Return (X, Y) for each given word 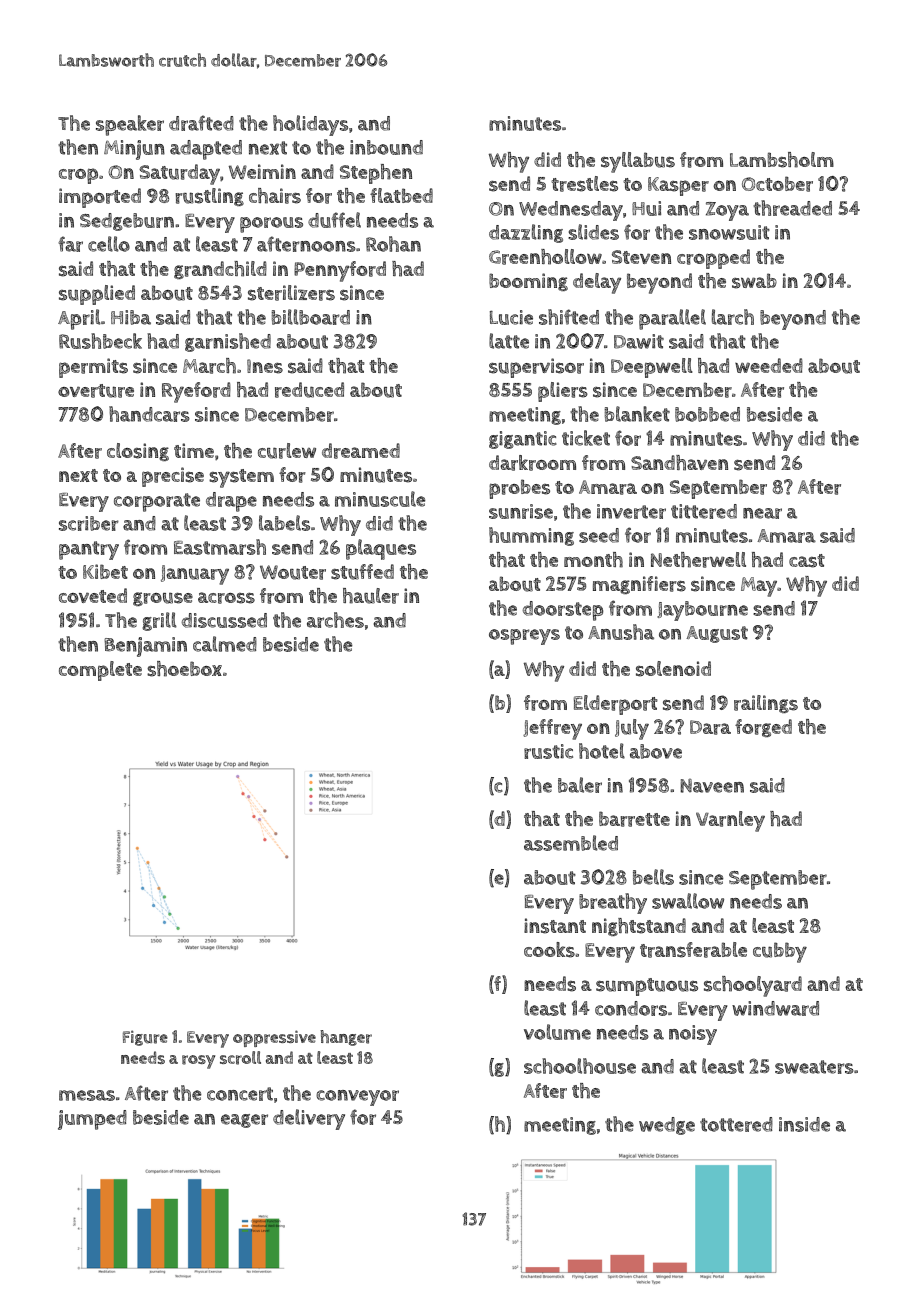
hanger (346, 1038)
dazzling (526, 233)
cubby (780, 952)
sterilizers (291, 293)
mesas (87, 1095)
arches (335, 620)
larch (733, 317)
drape (231, 502)
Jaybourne (702, 611)
